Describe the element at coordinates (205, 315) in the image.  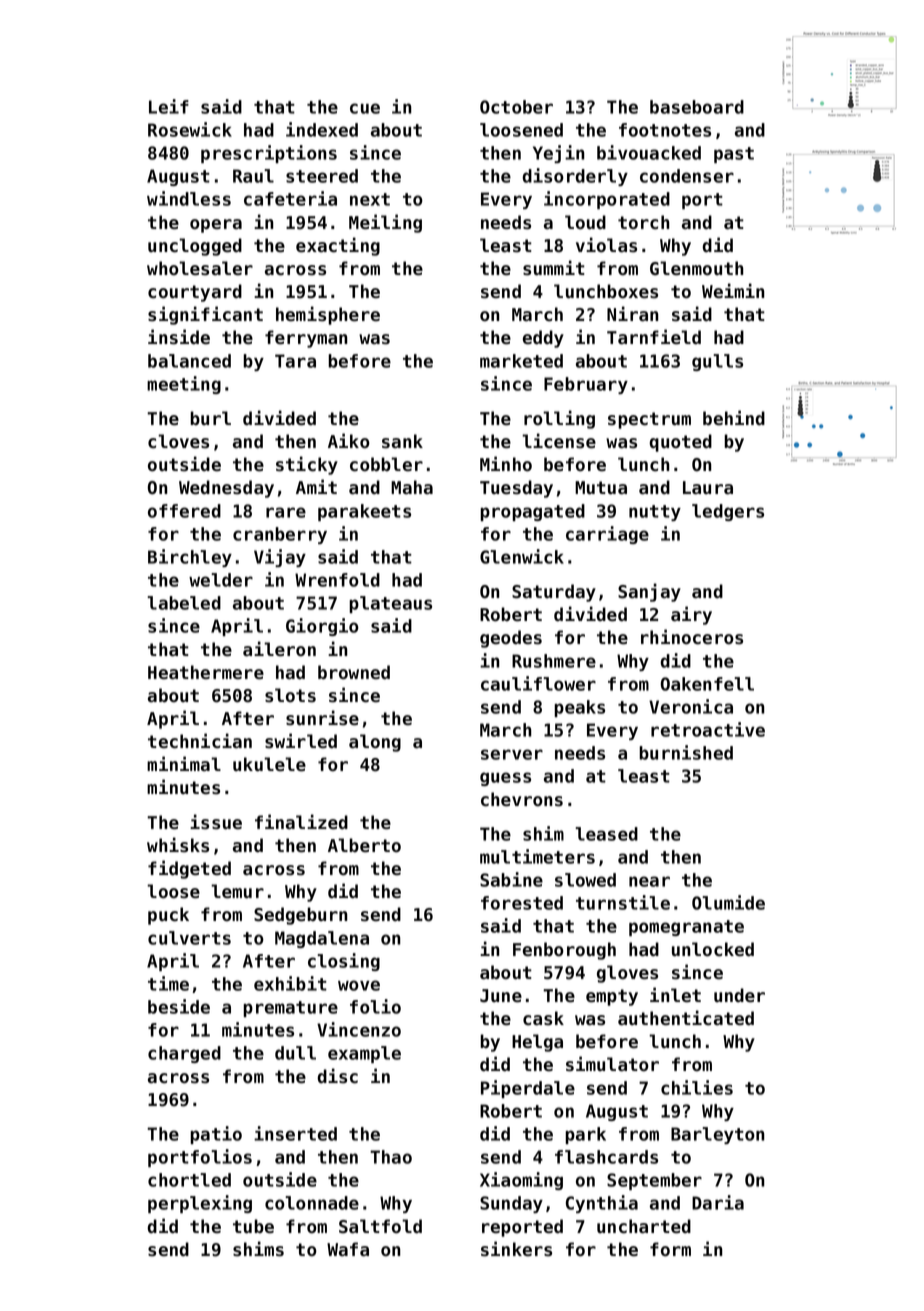
I see `significant` at that location.
